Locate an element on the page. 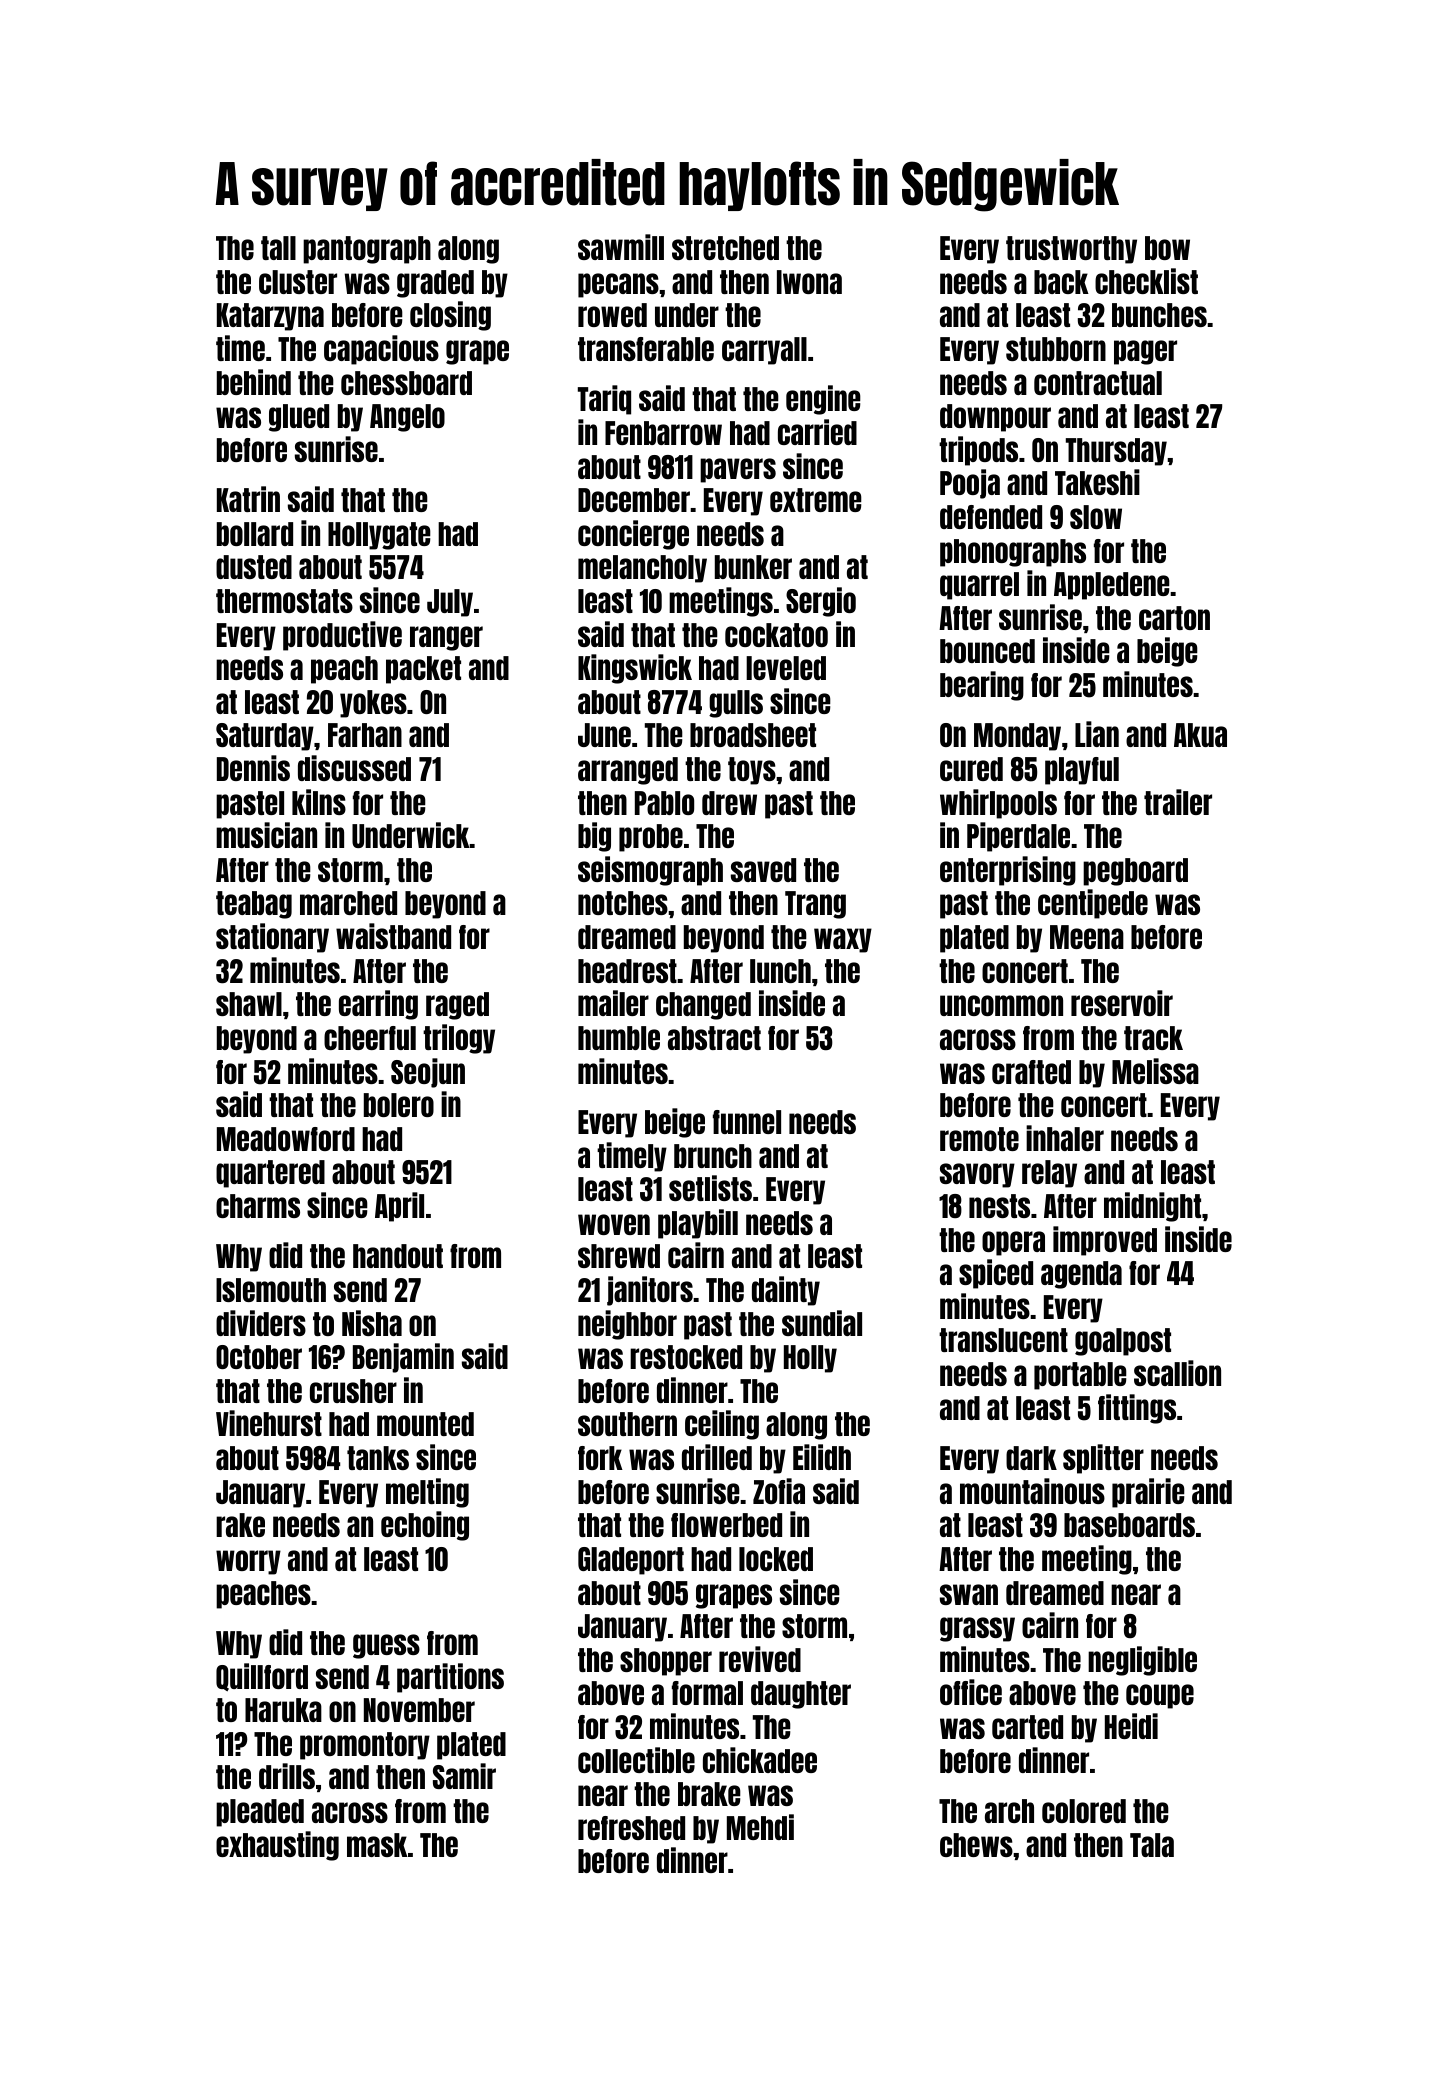  Mehdi is located at coordinates (760, 1827).
